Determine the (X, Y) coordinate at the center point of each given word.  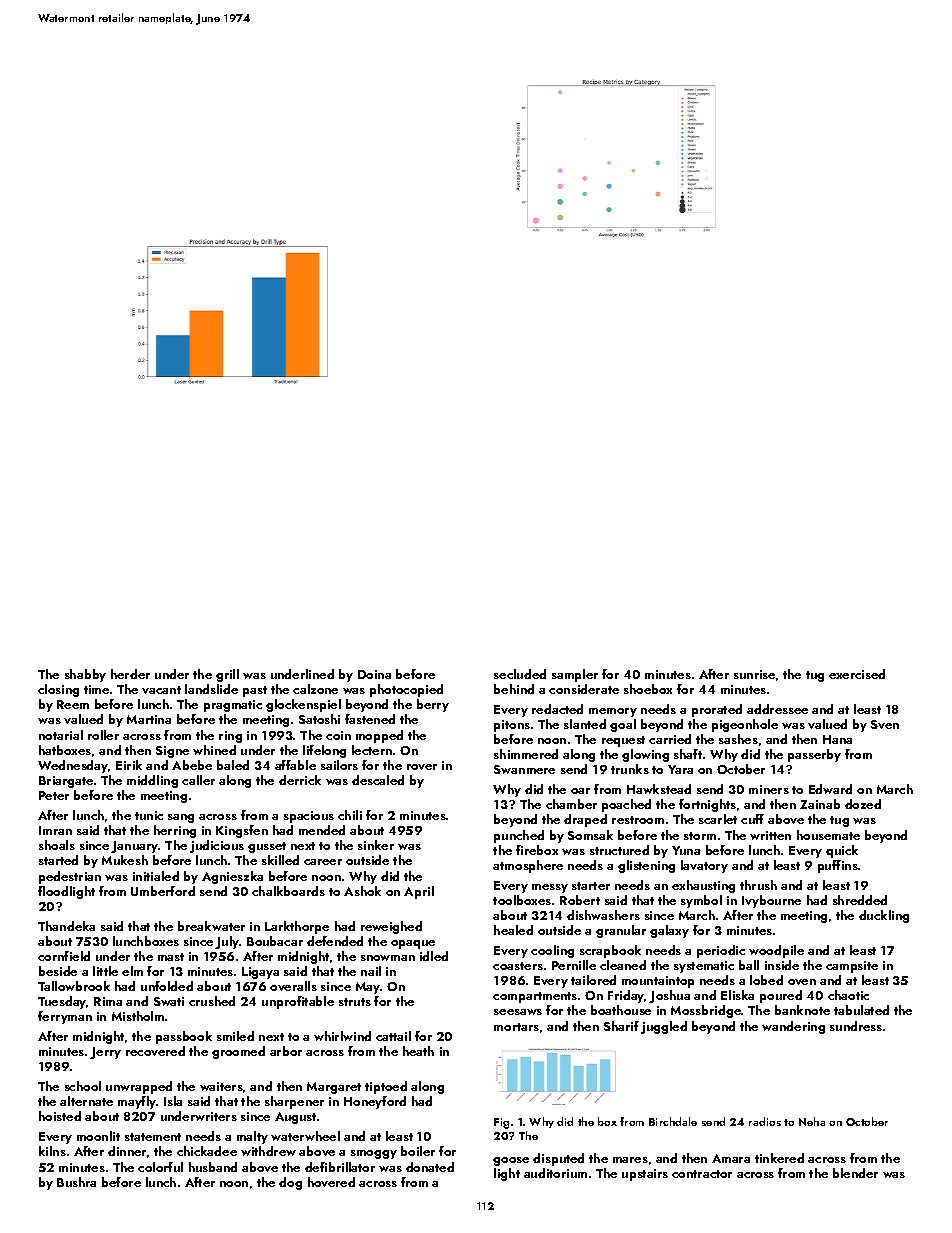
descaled (378, 780)
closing (58, 690)
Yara (680, 769)
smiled (235, 1036)
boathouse (621, 1010)
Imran (55, 830)
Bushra (76, 1182)
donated (430, 1167)
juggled (664, 1027)
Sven (885, 724)
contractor (702, 1174)
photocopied (406, 690)
